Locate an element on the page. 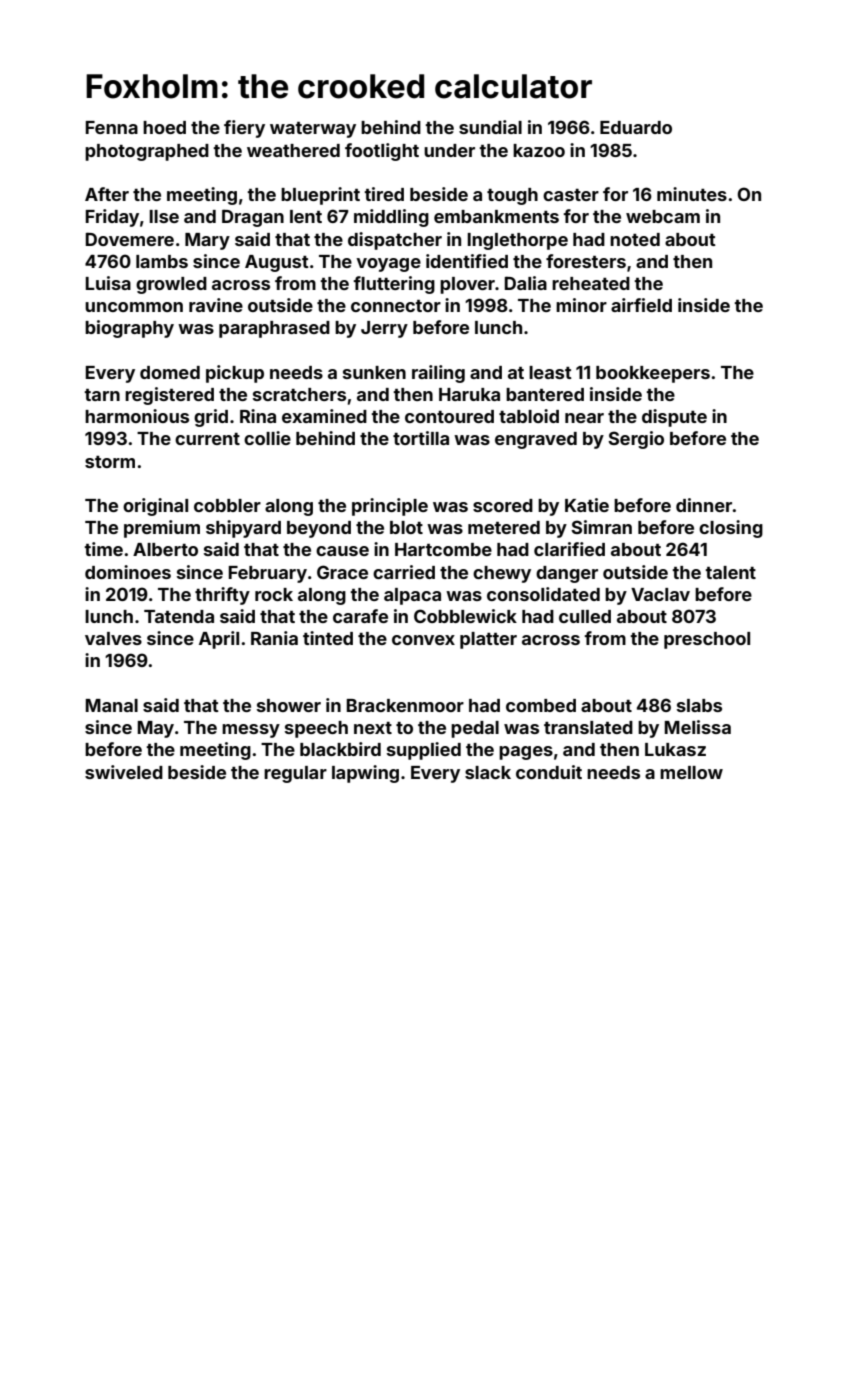 This image has width=849, height=1400. tinted is located at coordinates (328, 638).
